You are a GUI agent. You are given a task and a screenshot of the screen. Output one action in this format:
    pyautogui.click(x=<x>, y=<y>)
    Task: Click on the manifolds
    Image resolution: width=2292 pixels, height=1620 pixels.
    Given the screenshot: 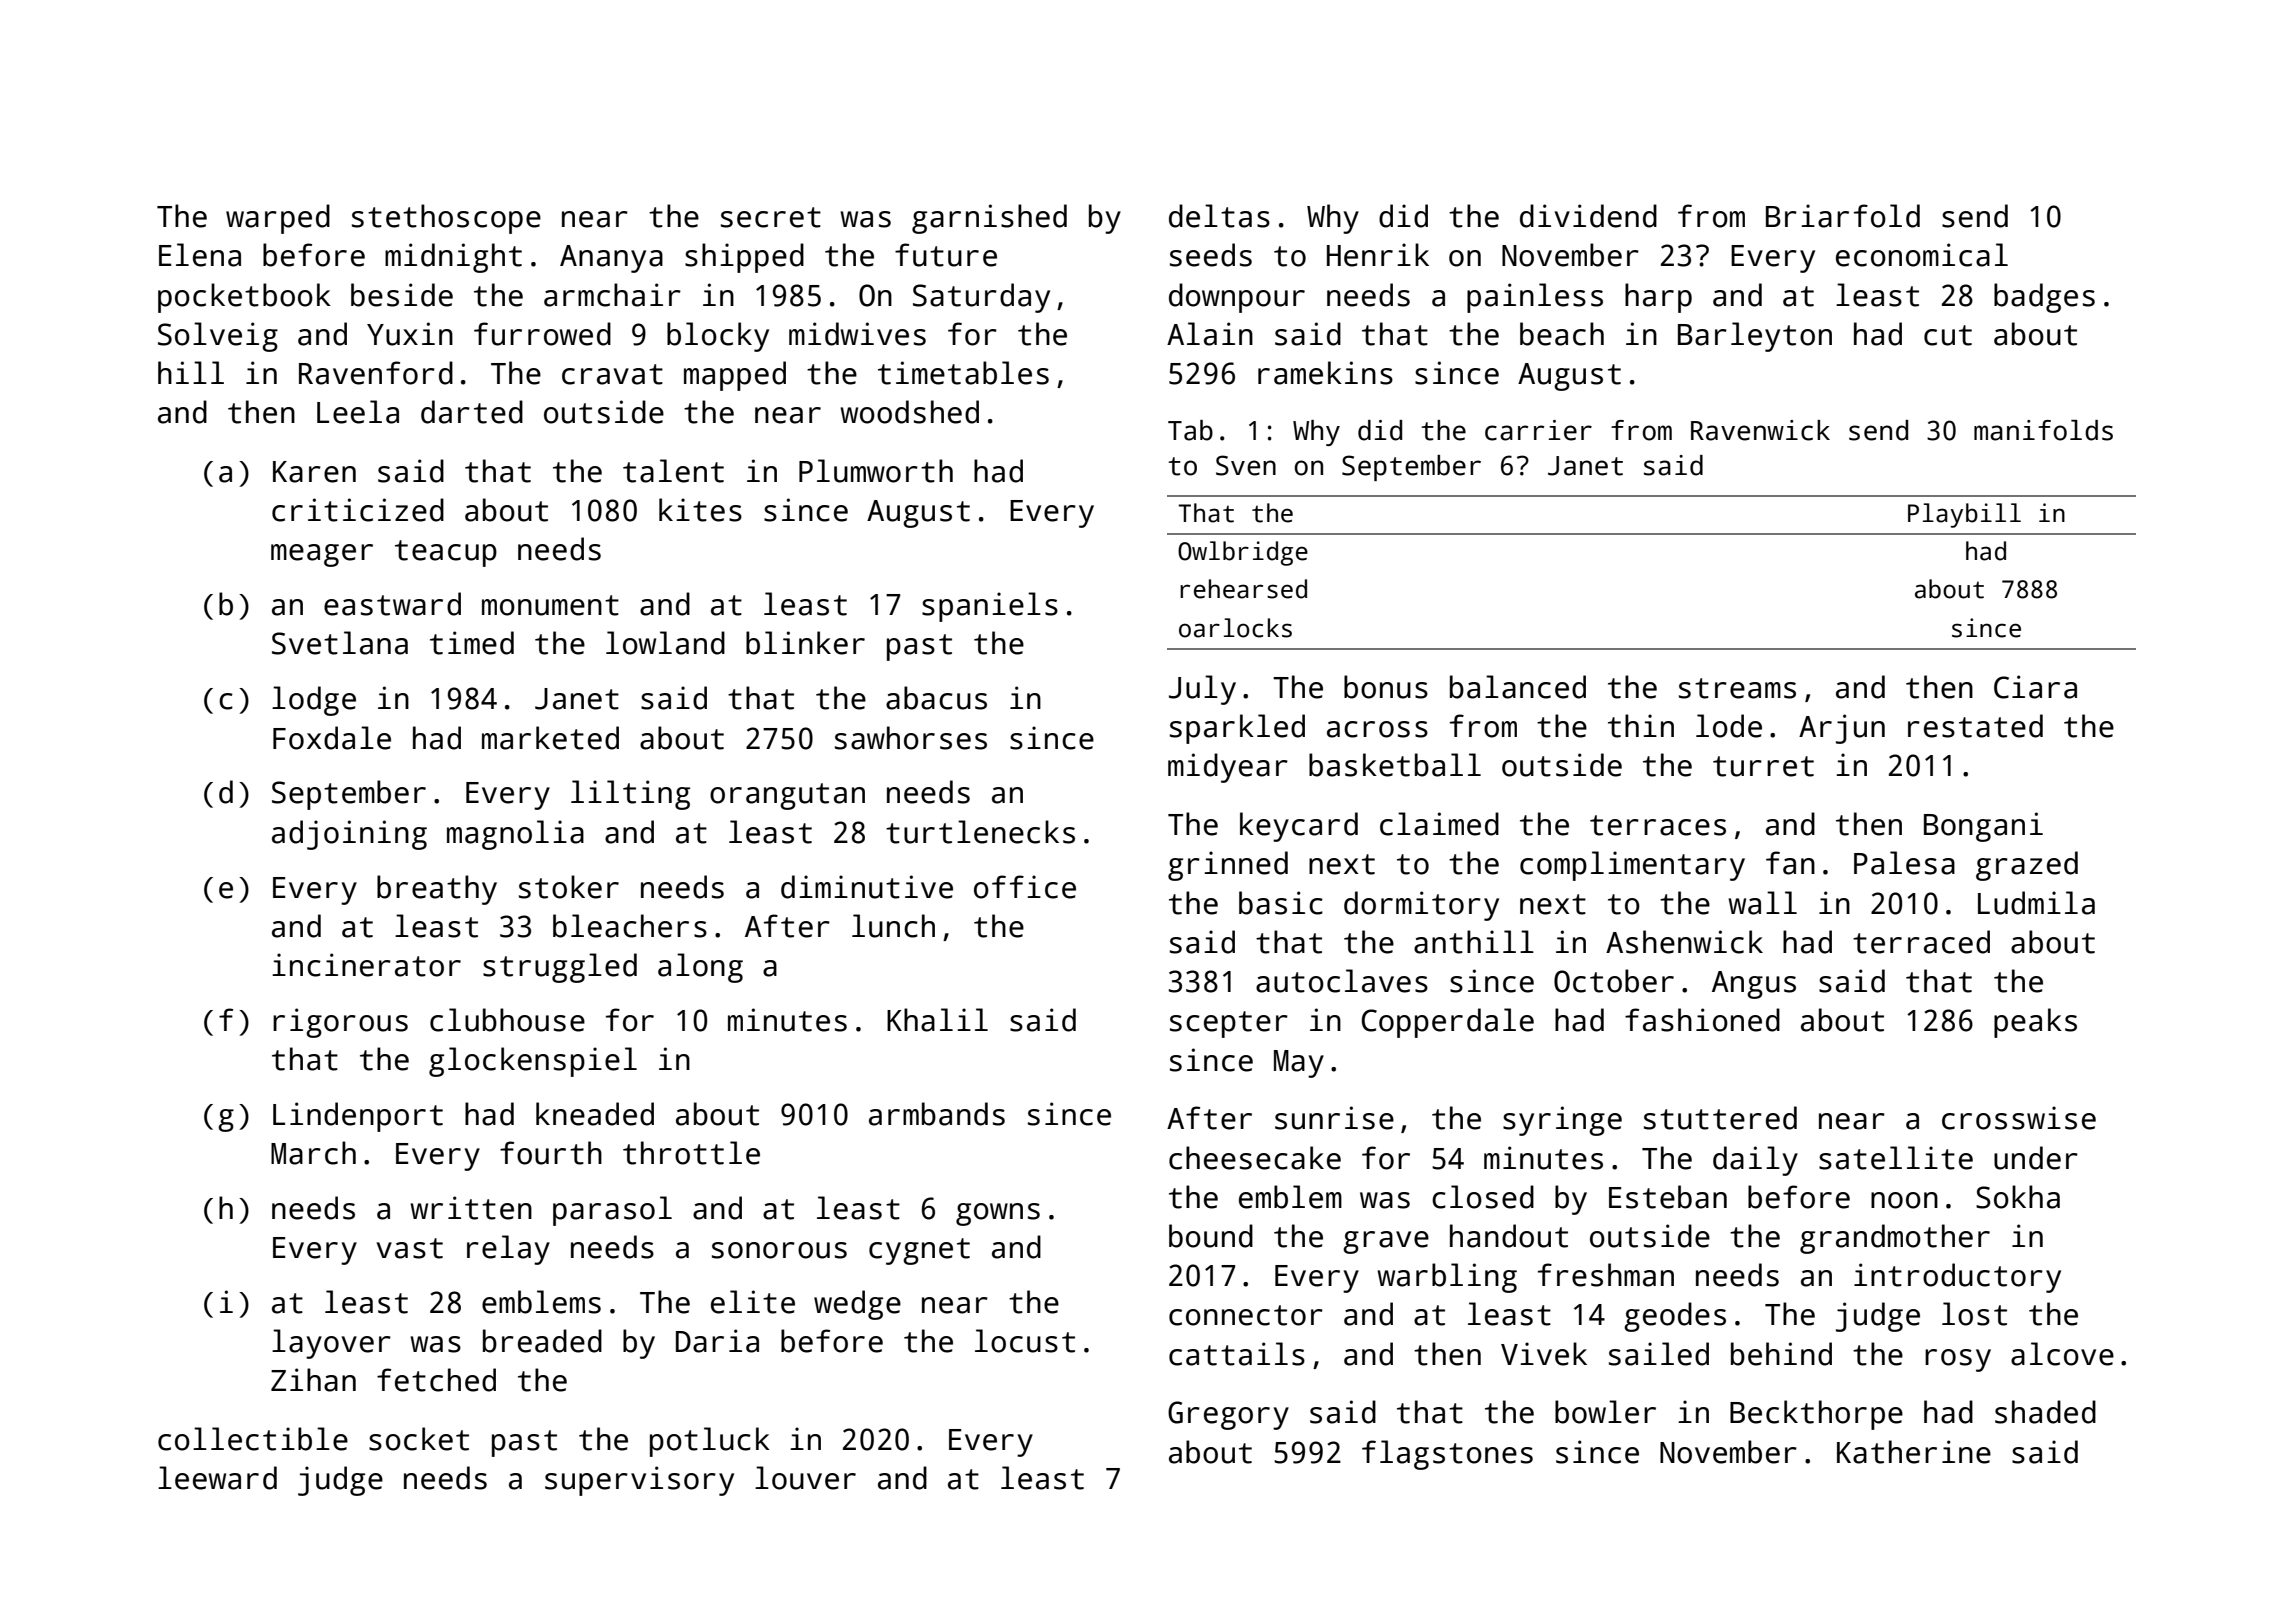 What is the action you would take?
    pyautogui.click(x=2043, y=430)
